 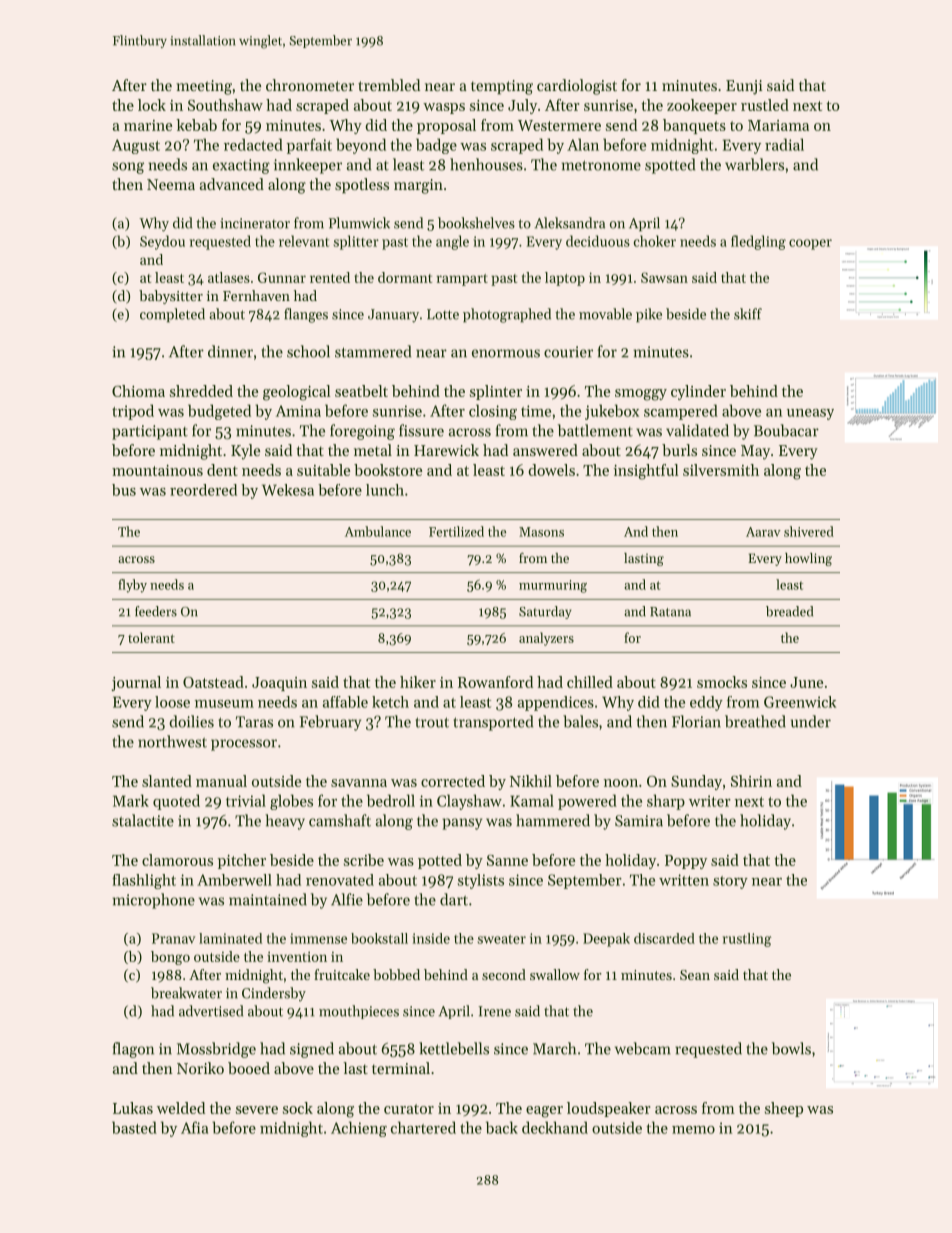 What do you see at coordinates (172, 702) in the image?
I see `loose` at bounding box center [172, 702].
